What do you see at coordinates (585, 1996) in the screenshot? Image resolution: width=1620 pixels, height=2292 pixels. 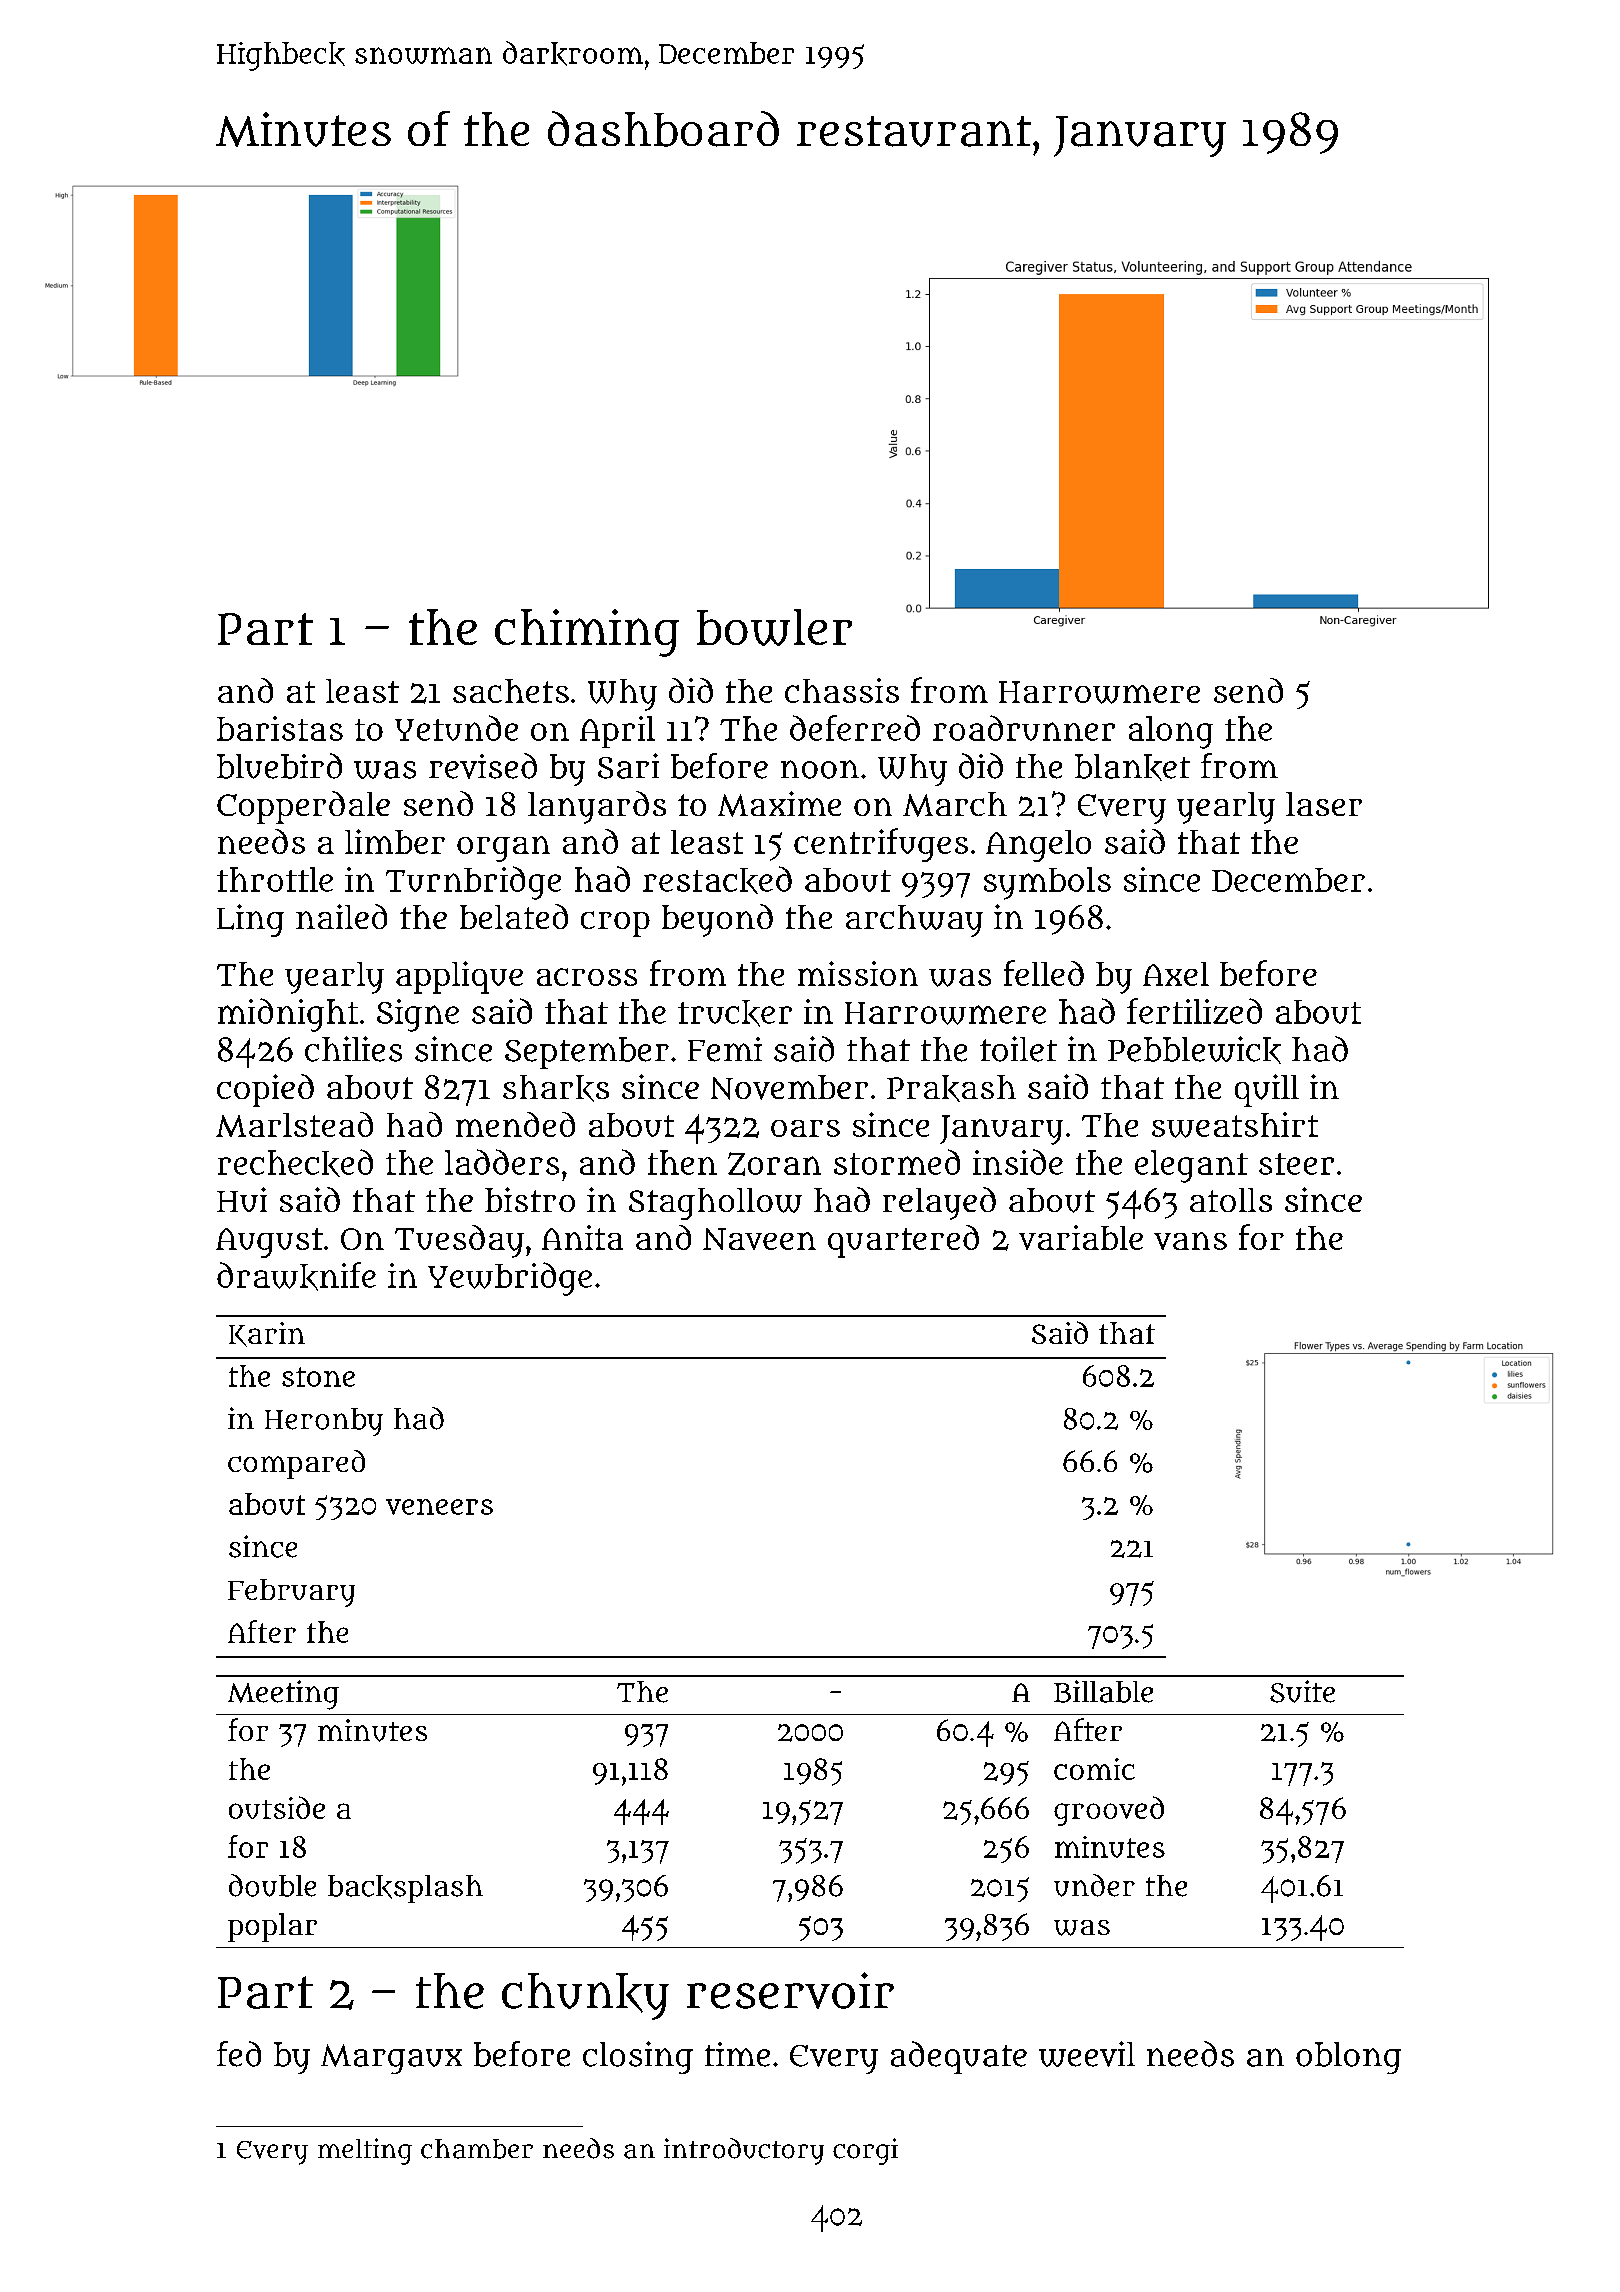 I see `chunky` at bounding box center [585, 1996].
